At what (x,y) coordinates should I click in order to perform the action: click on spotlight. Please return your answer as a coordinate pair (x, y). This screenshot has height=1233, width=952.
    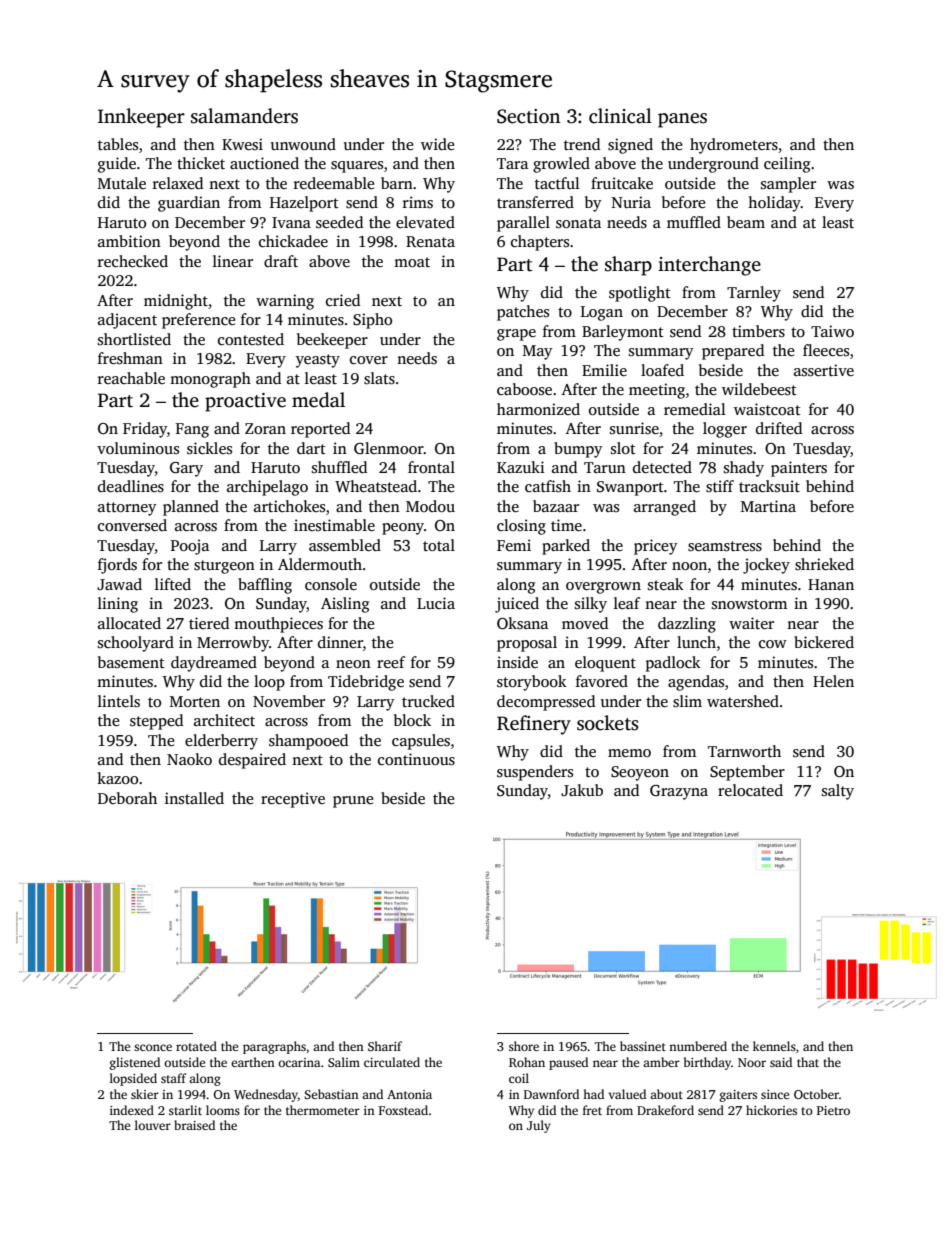
    Looking at the image, I should click on (640, 294).
